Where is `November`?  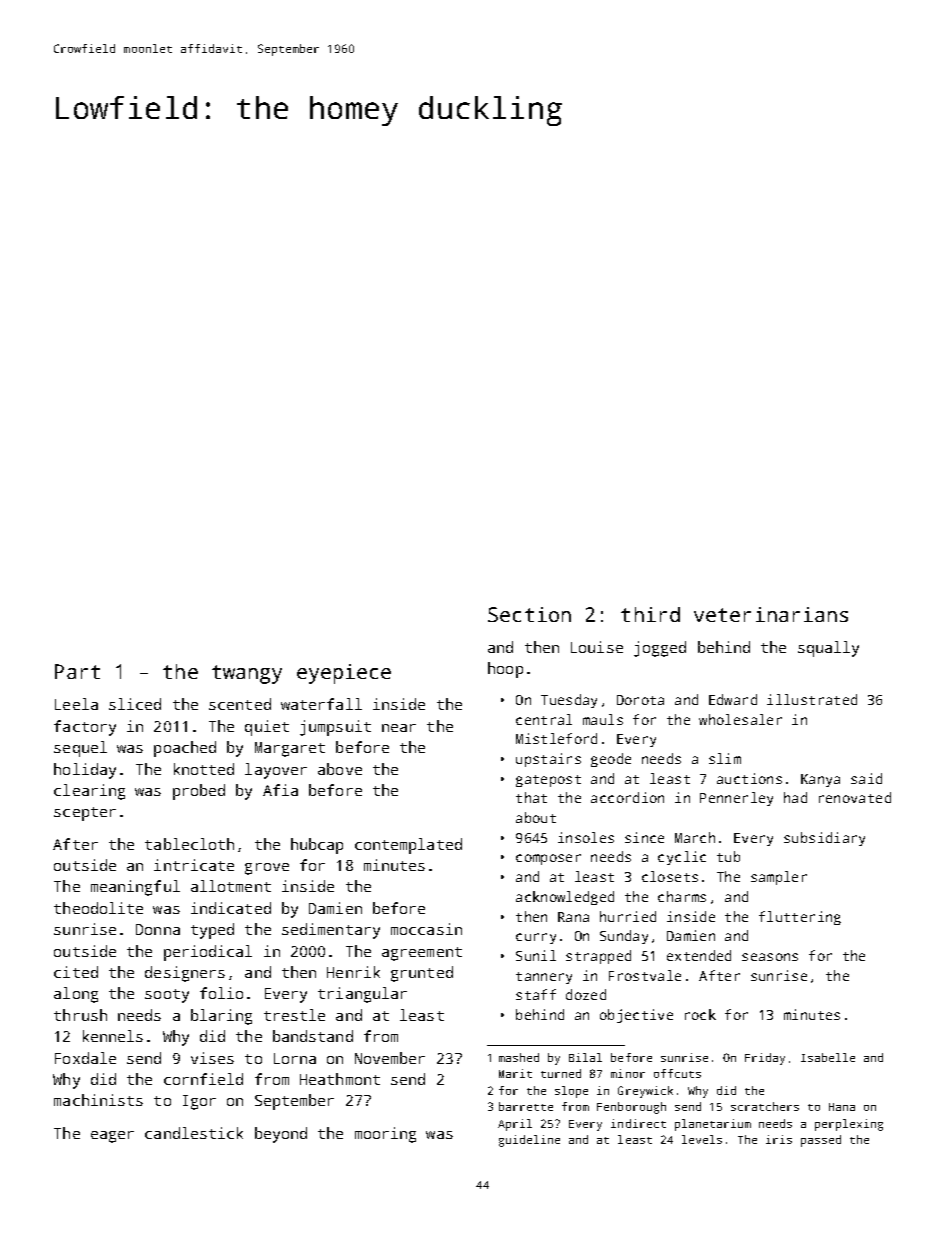
November is located at coordinates (390, 1058).
